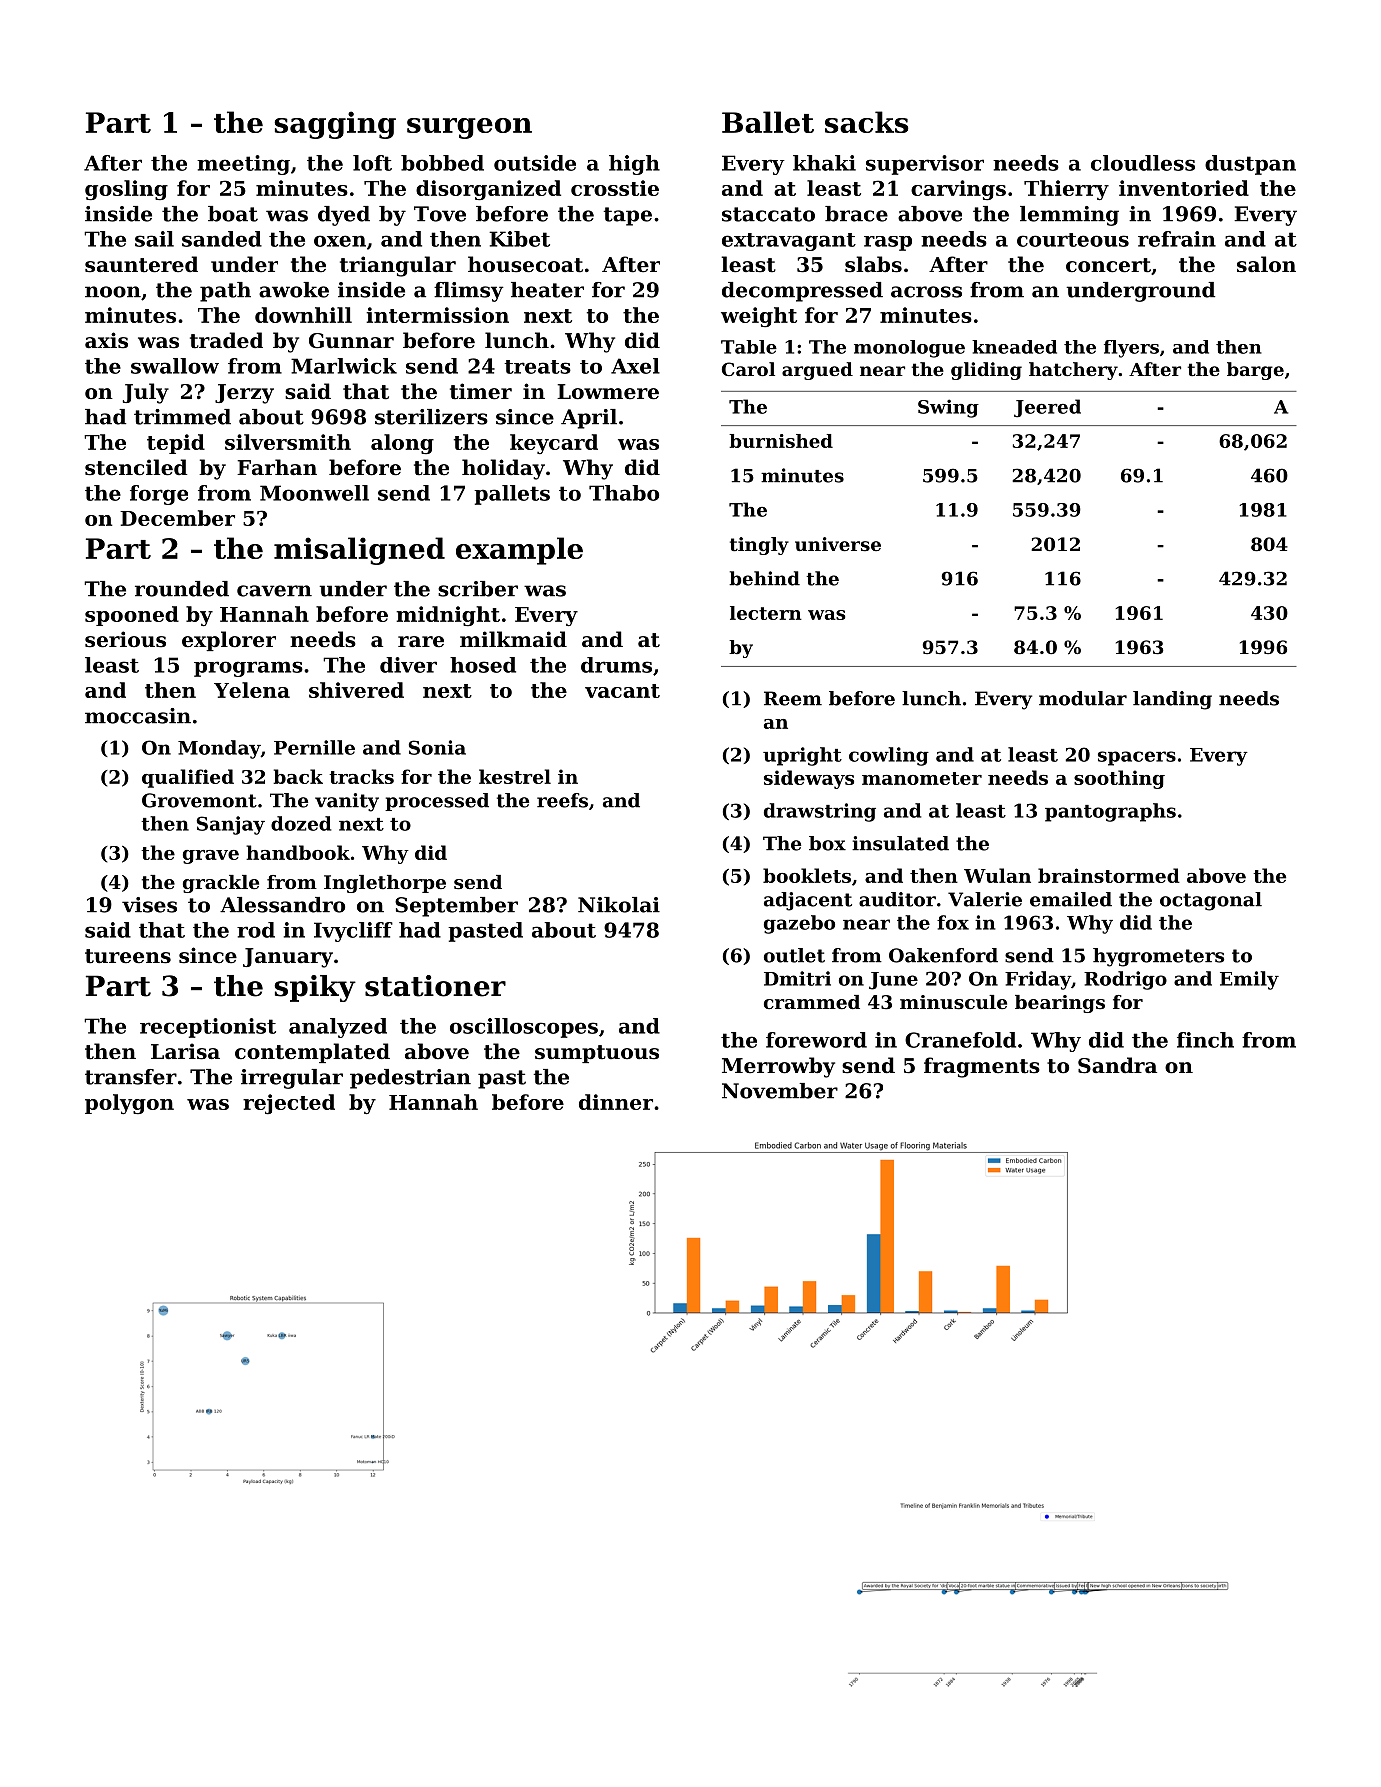 This screenshot has height=1787, width=1381. Describe the element at coordinates (597, 1054) in the screenshot. I see `sumptuous` at that location.
